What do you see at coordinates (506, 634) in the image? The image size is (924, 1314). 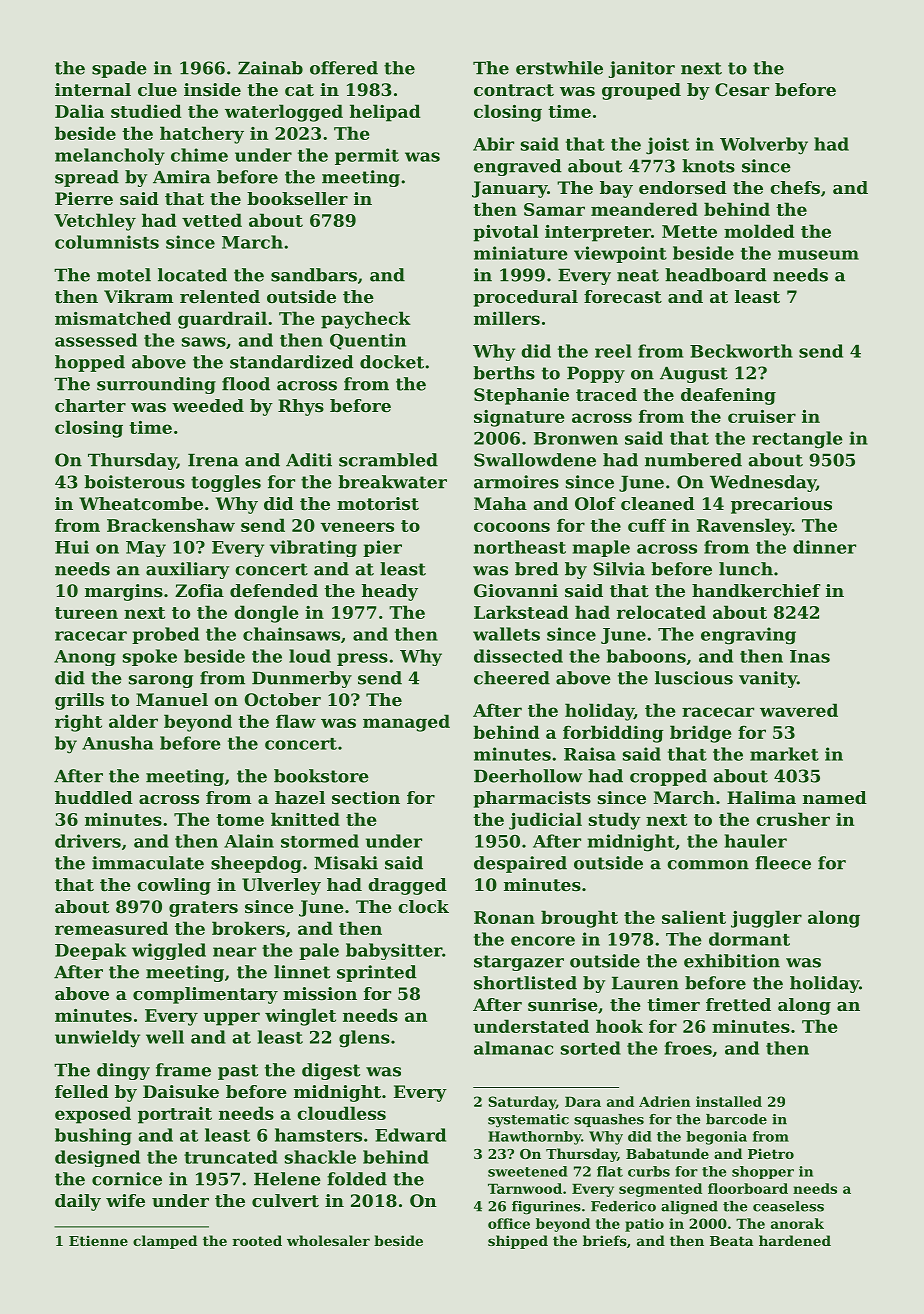 I see `wallets` at bounding box center [506, 634].
